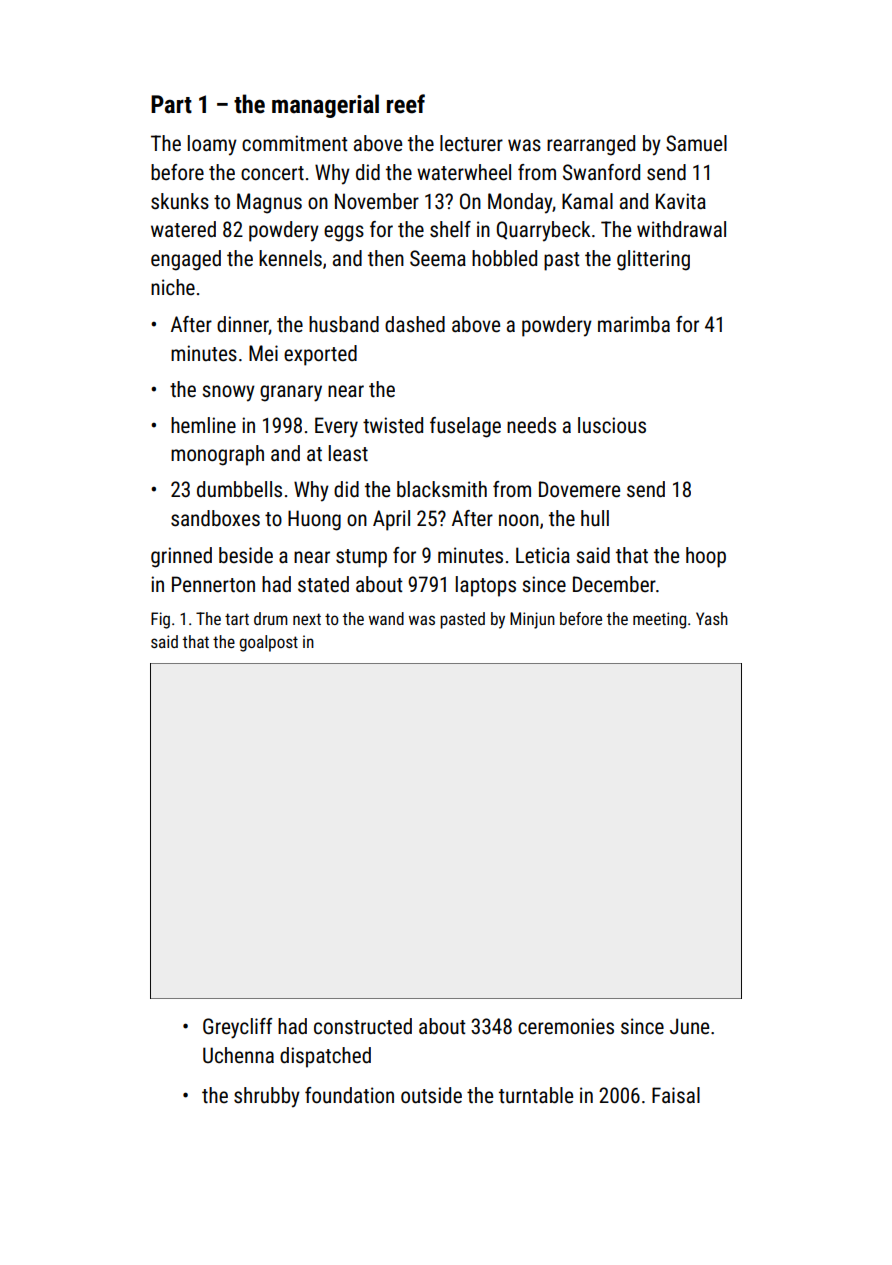  Describe the element at coordinates (160, 620) in the screenshot. I see `Fig` at that location.
